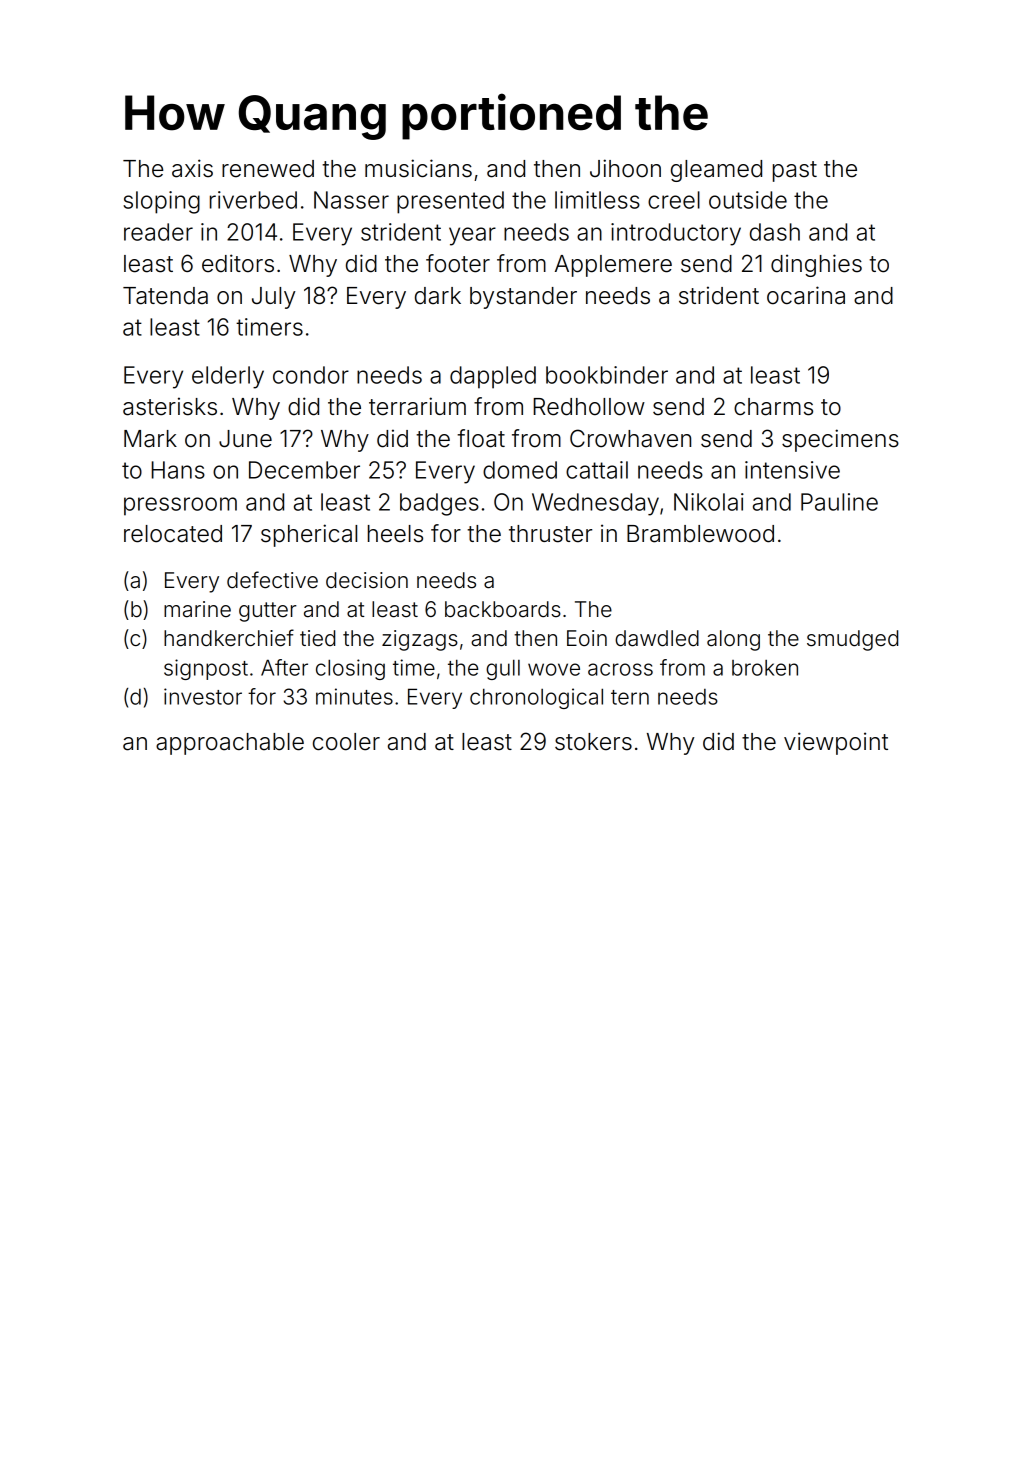 Image resolution: width=1023 pixels, height=1482 pixels. I want to click on Jihoon, so click(625, 168).
